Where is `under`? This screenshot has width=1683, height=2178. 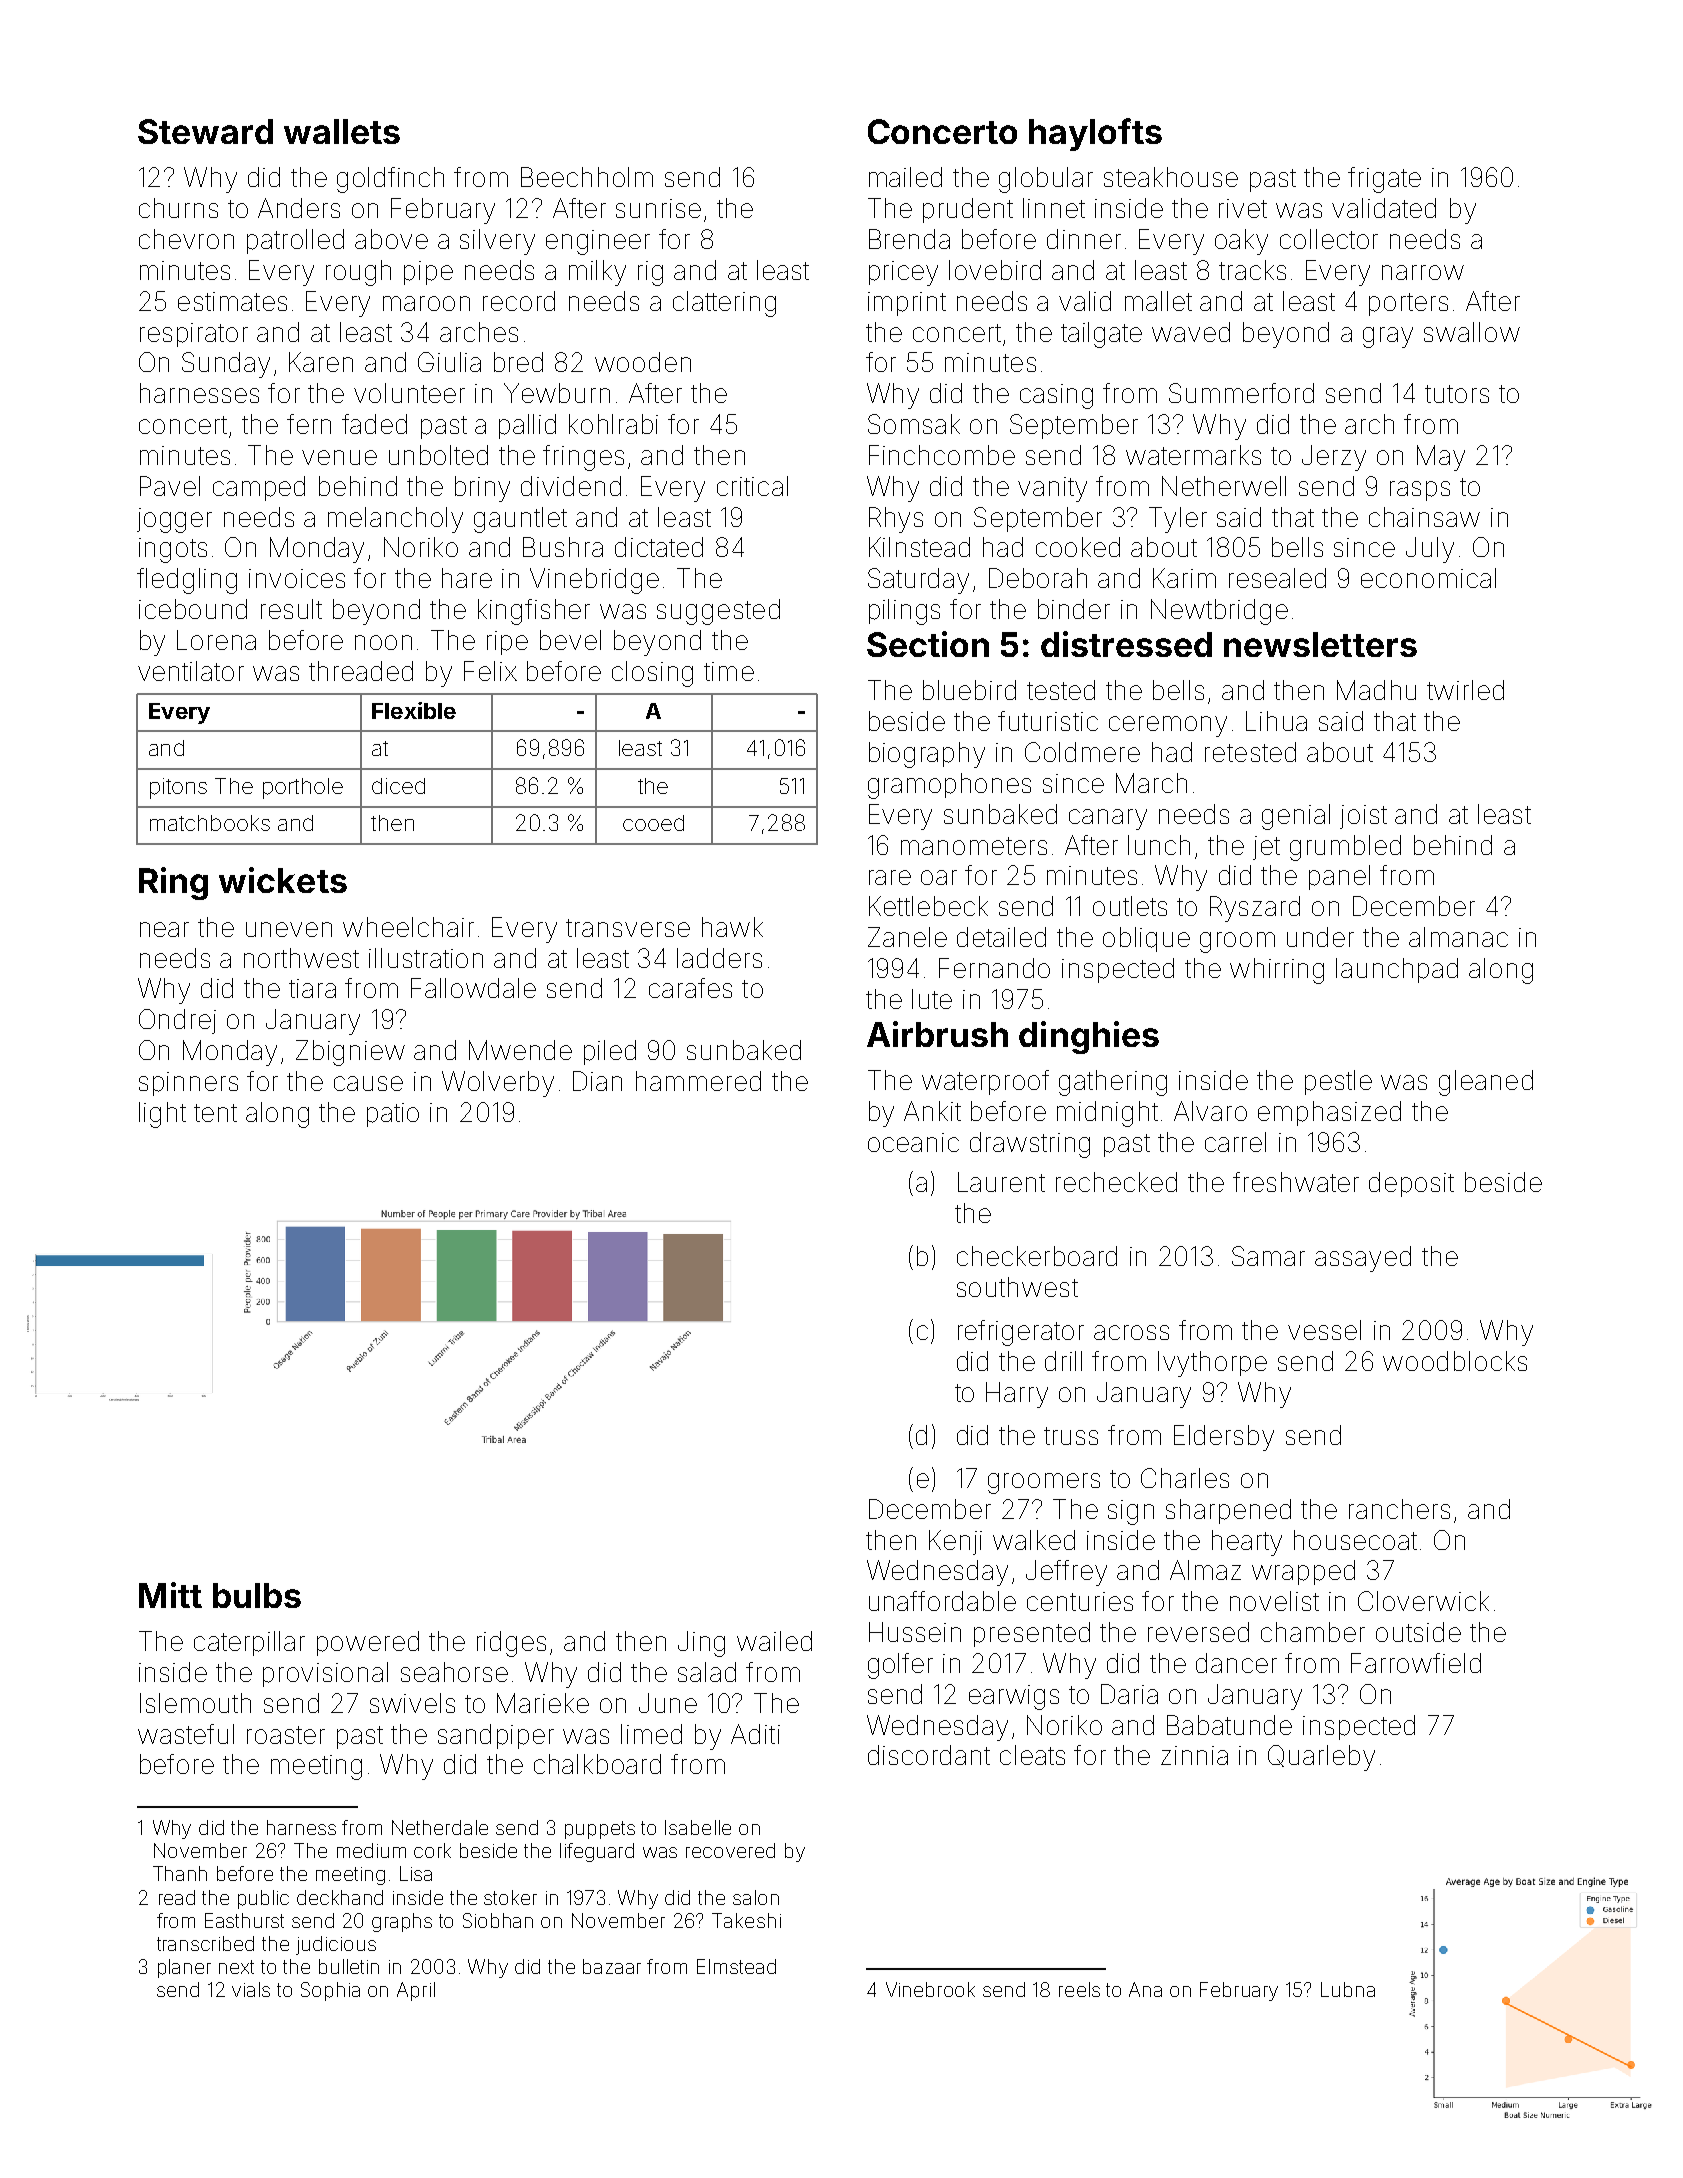
under is located at coordinates (1320, 937).
